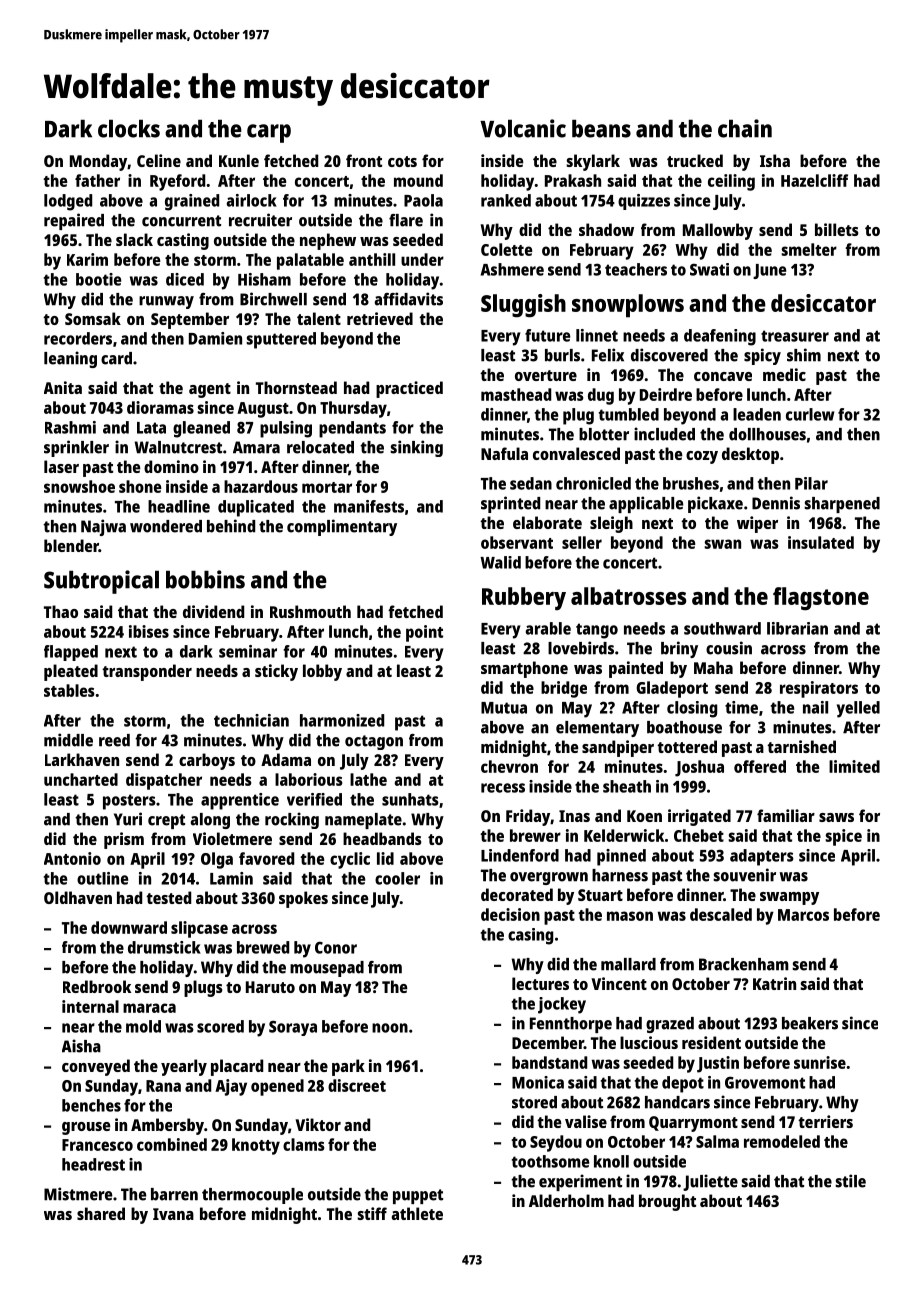 The height and width of the screenshot is (1308, 924). I want to click on carp, so click(269, 133).
